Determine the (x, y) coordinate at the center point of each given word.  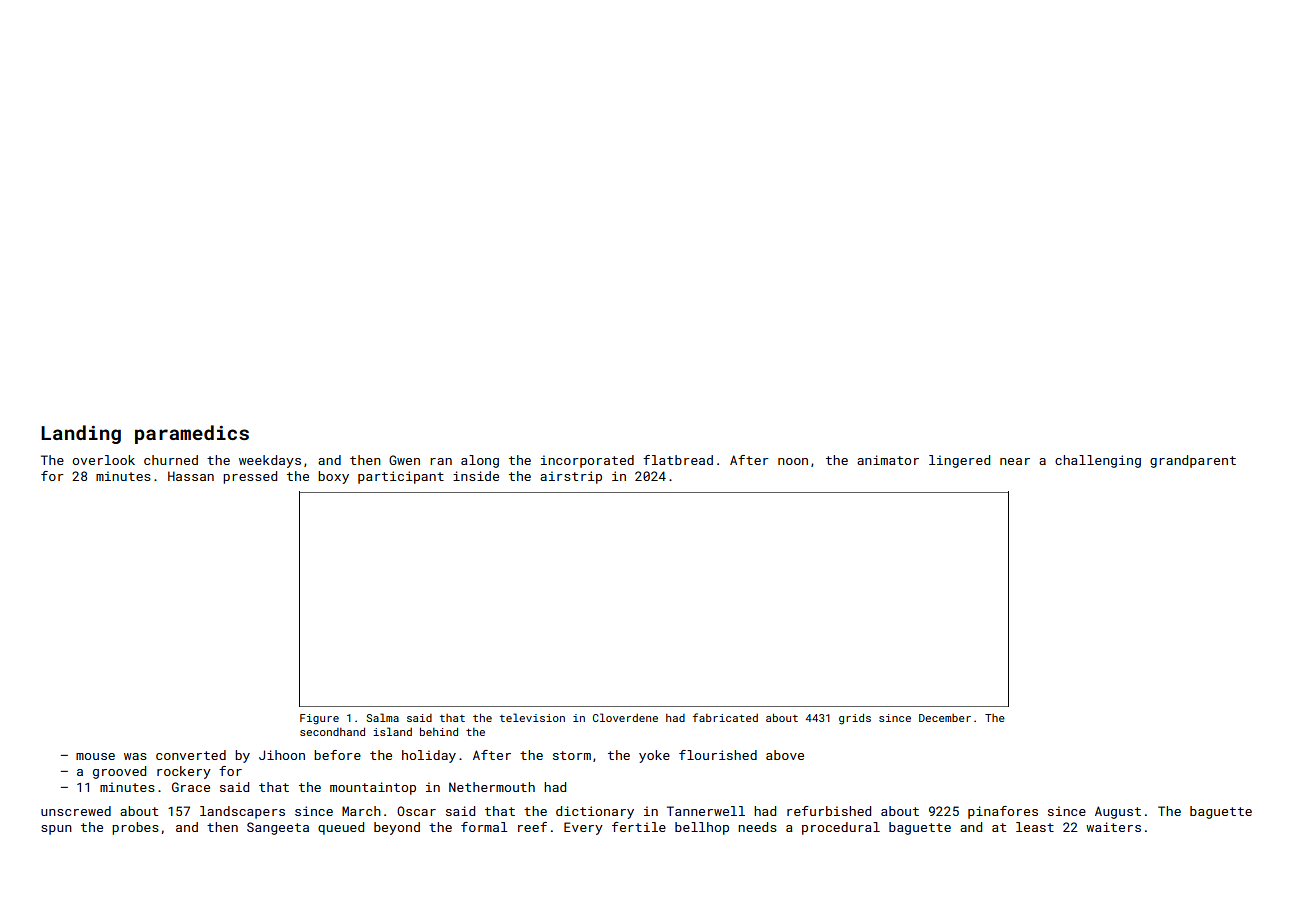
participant (401, 477)
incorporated (587, 461)
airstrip (571, 477)
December (945, 718)
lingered (959, 461)
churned (171, 460)
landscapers (242, 812)
